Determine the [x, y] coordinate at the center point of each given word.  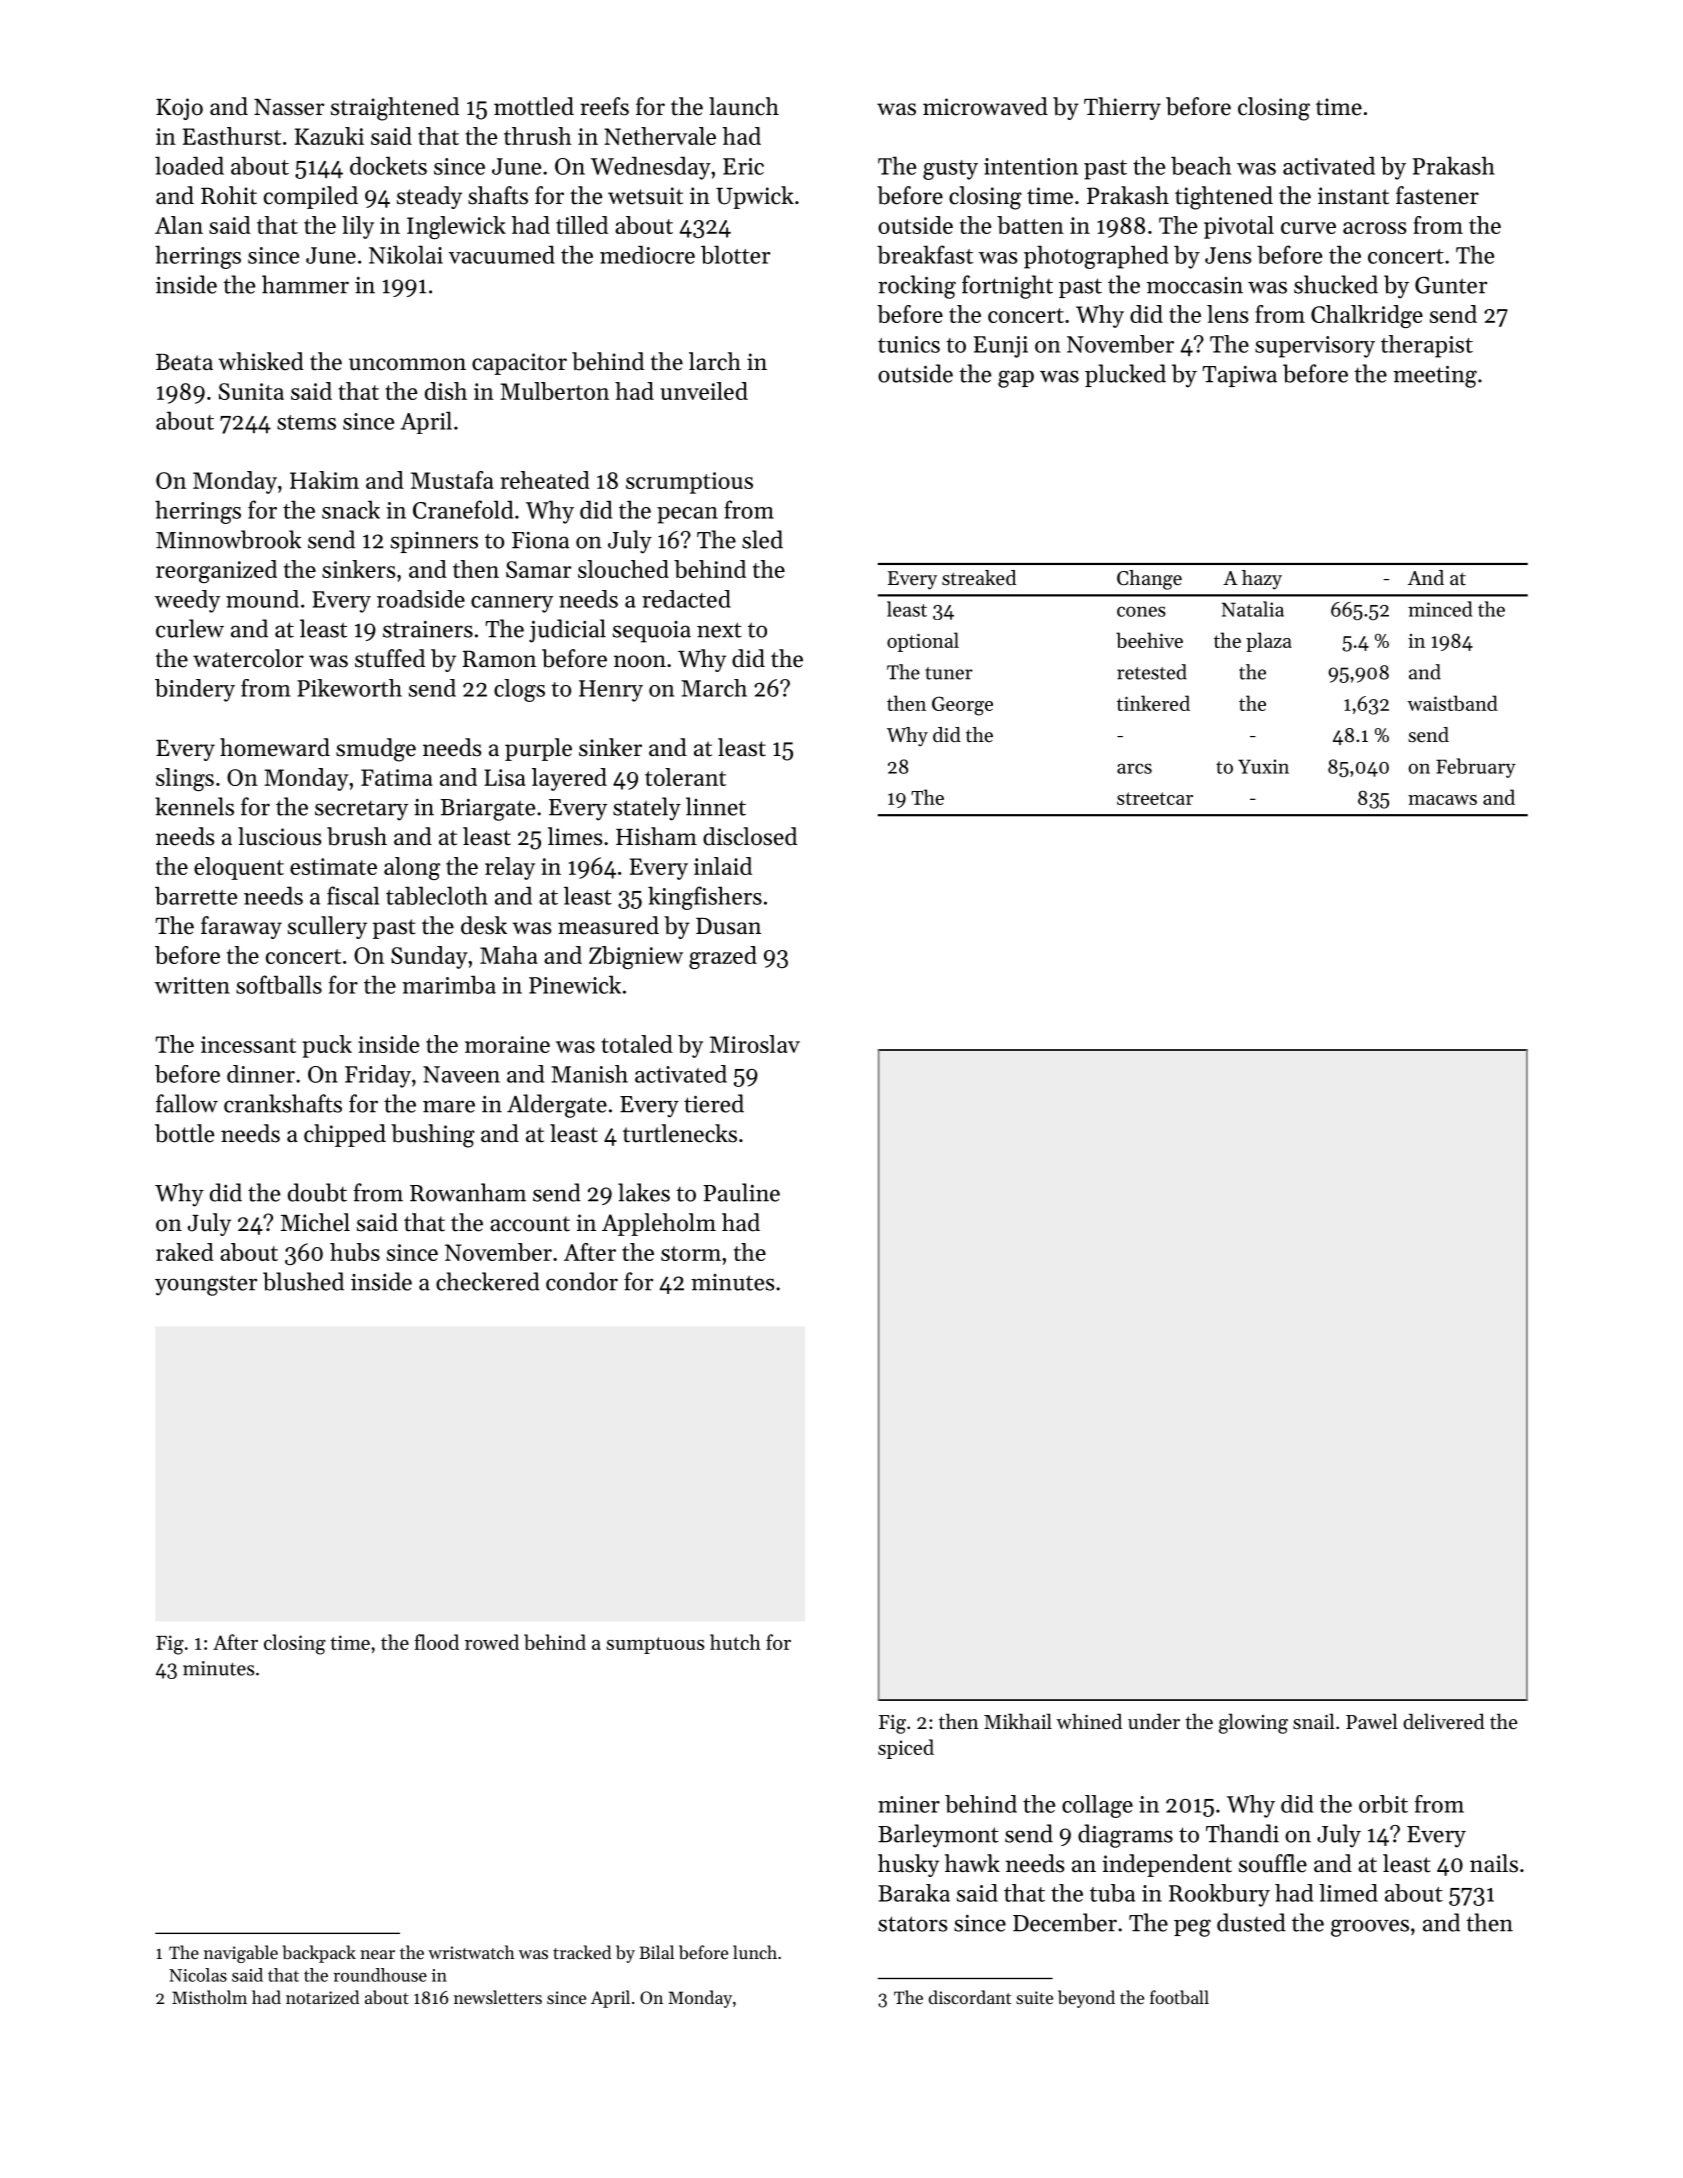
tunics [909, 344]
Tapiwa [1239, 376]
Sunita [251, 391]
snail [1314, 1721]
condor [582, 1281]
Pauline [741, 1192]
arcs [1134, 768]
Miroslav [755, 1044]
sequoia [652, 632]
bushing [433, 1136]
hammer [305, 284]
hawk [972, 1863]
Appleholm [659, 1224]
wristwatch [471, 1952]
